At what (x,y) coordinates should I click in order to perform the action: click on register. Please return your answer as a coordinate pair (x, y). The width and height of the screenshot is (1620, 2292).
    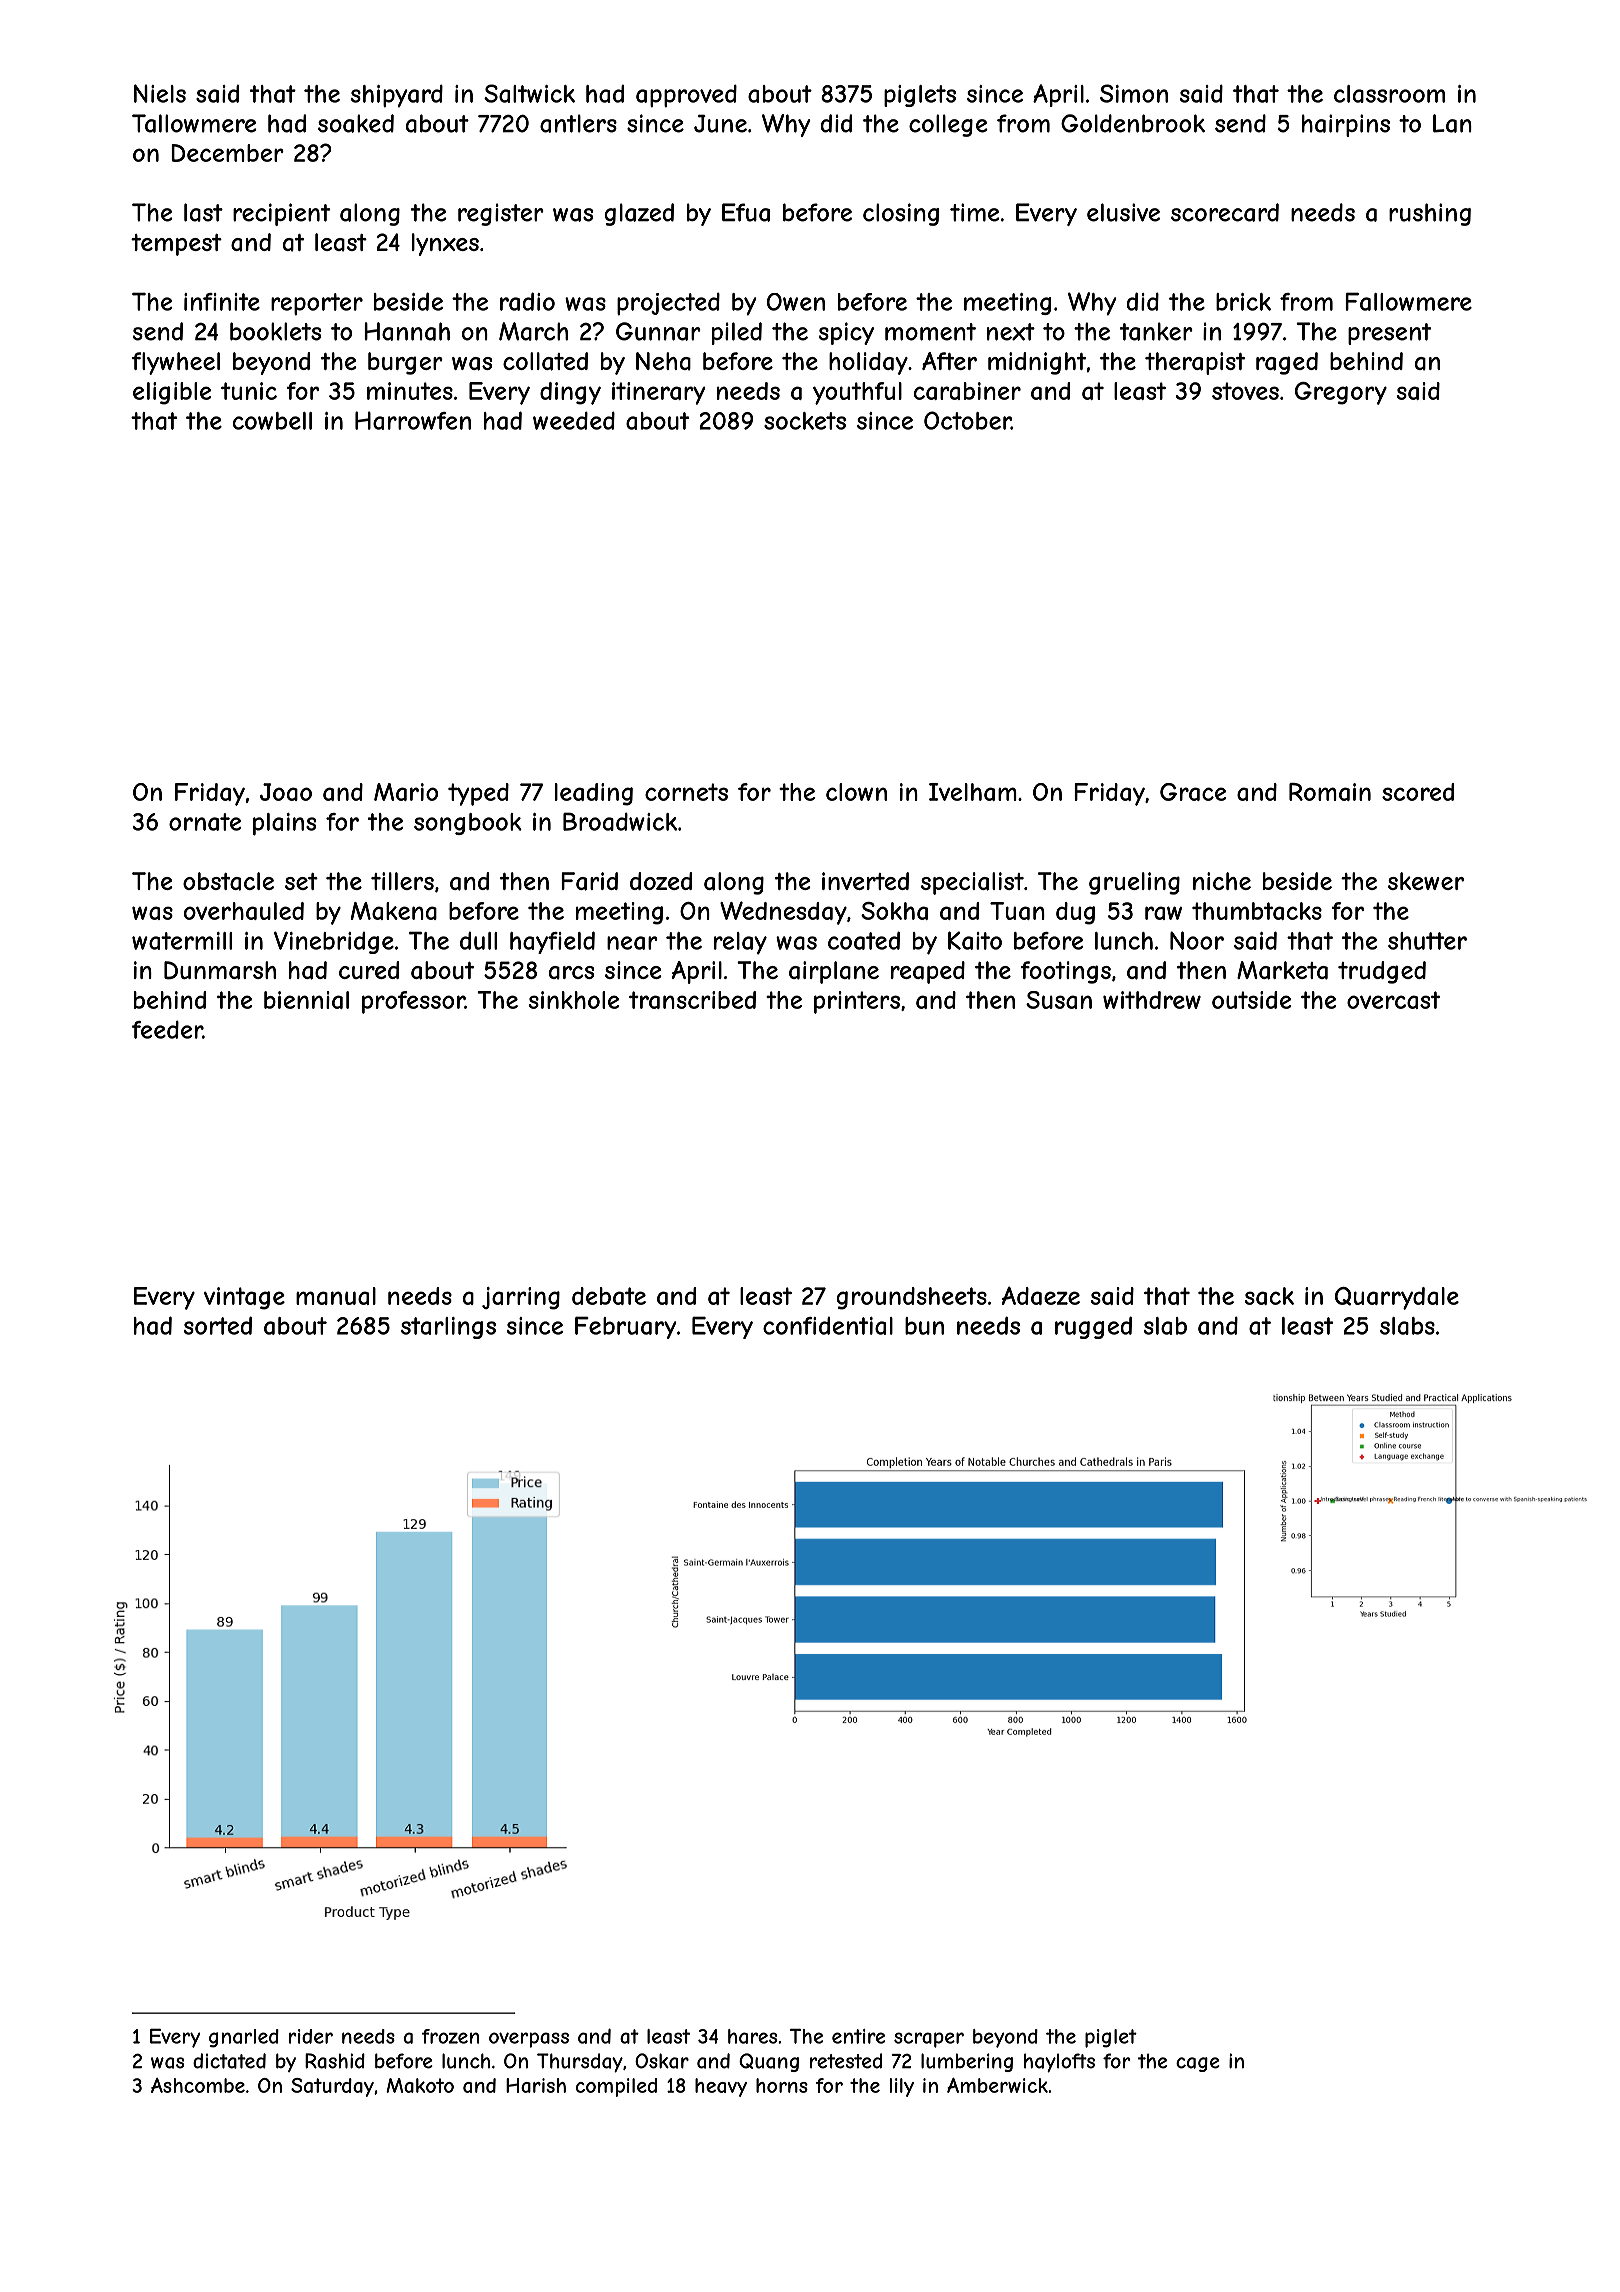
    Looking at the image, I should click on (501, 214).
